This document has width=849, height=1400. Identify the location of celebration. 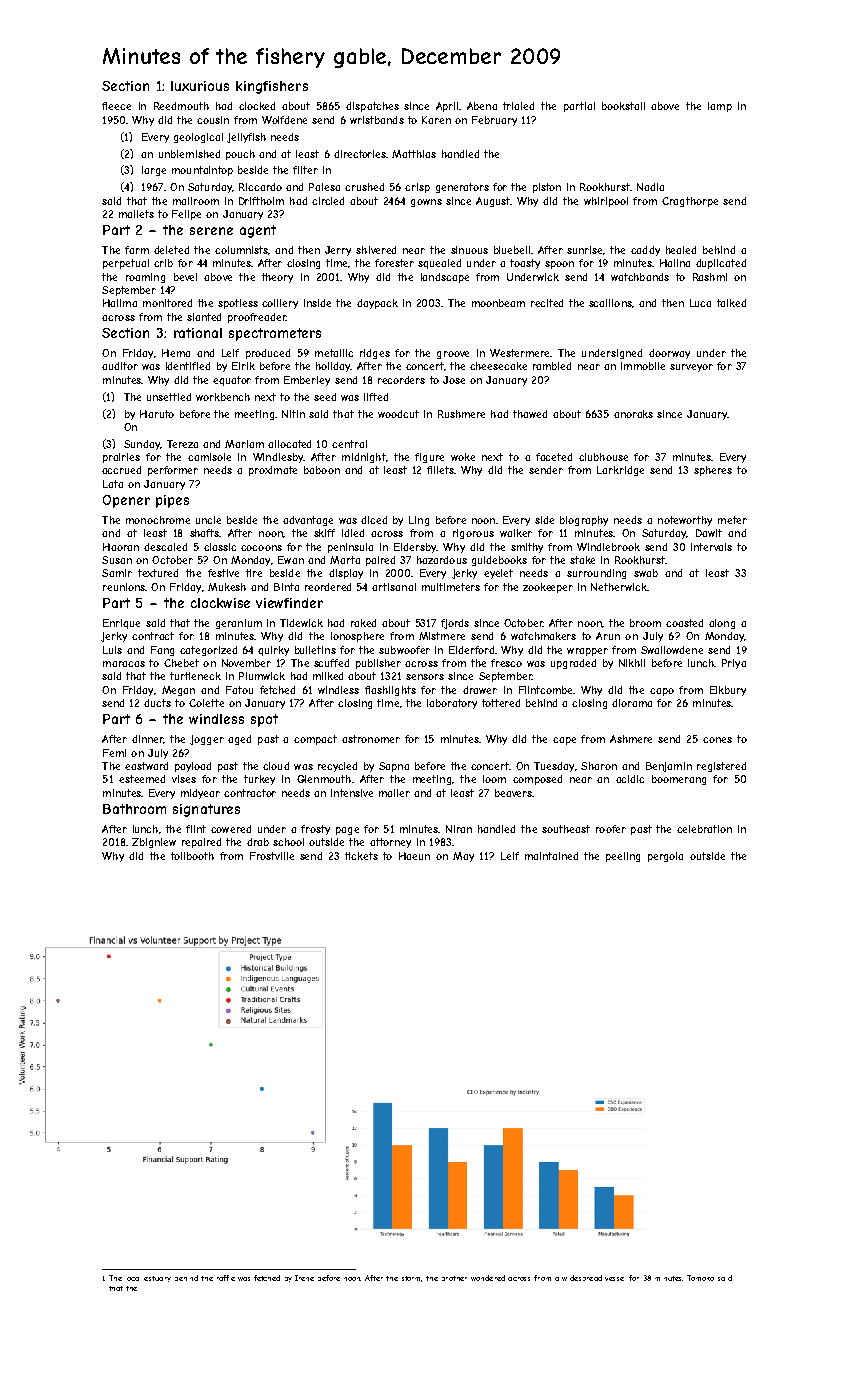
(704, 829).
